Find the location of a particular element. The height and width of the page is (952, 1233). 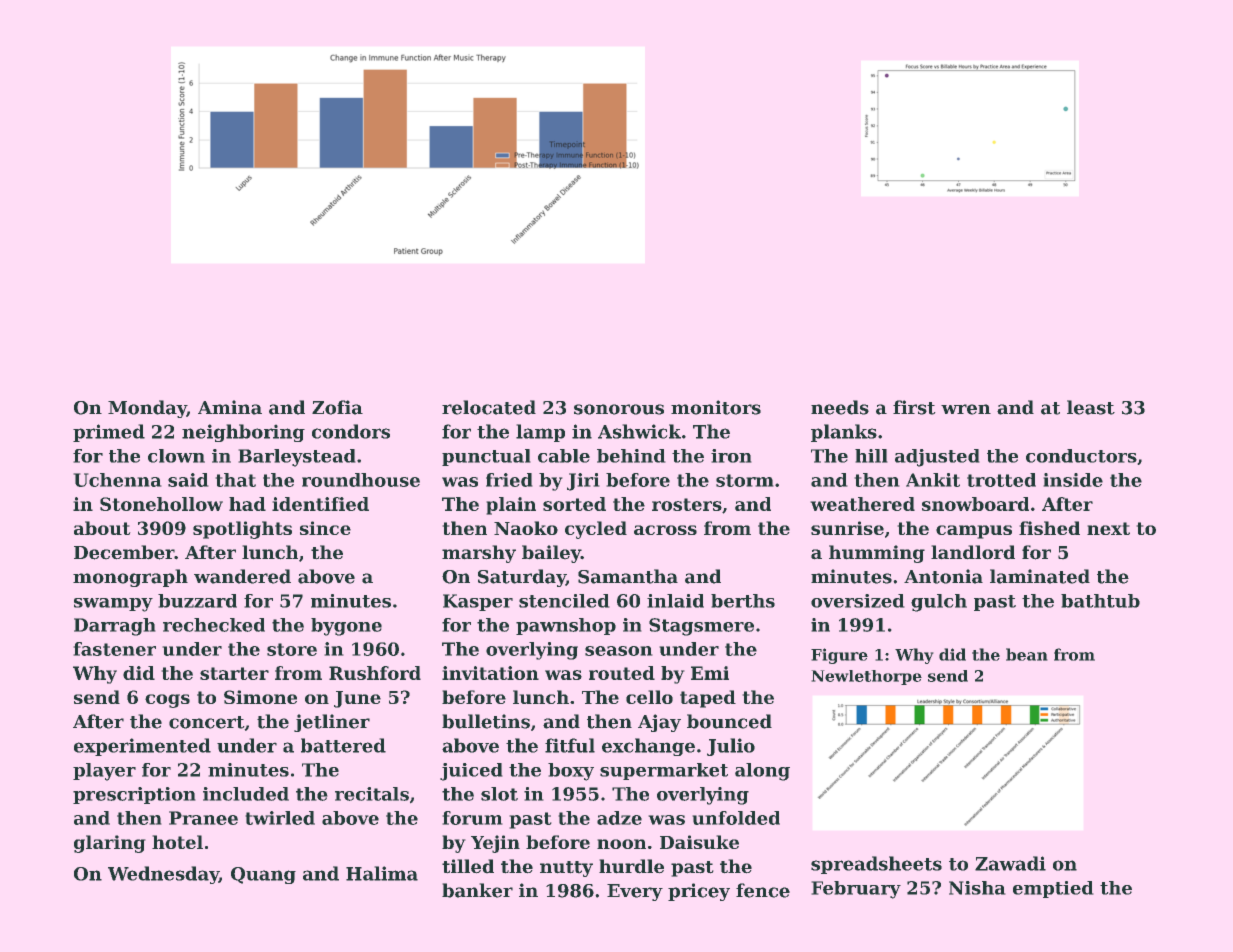

Quang is located at coordinates (263, 875).
